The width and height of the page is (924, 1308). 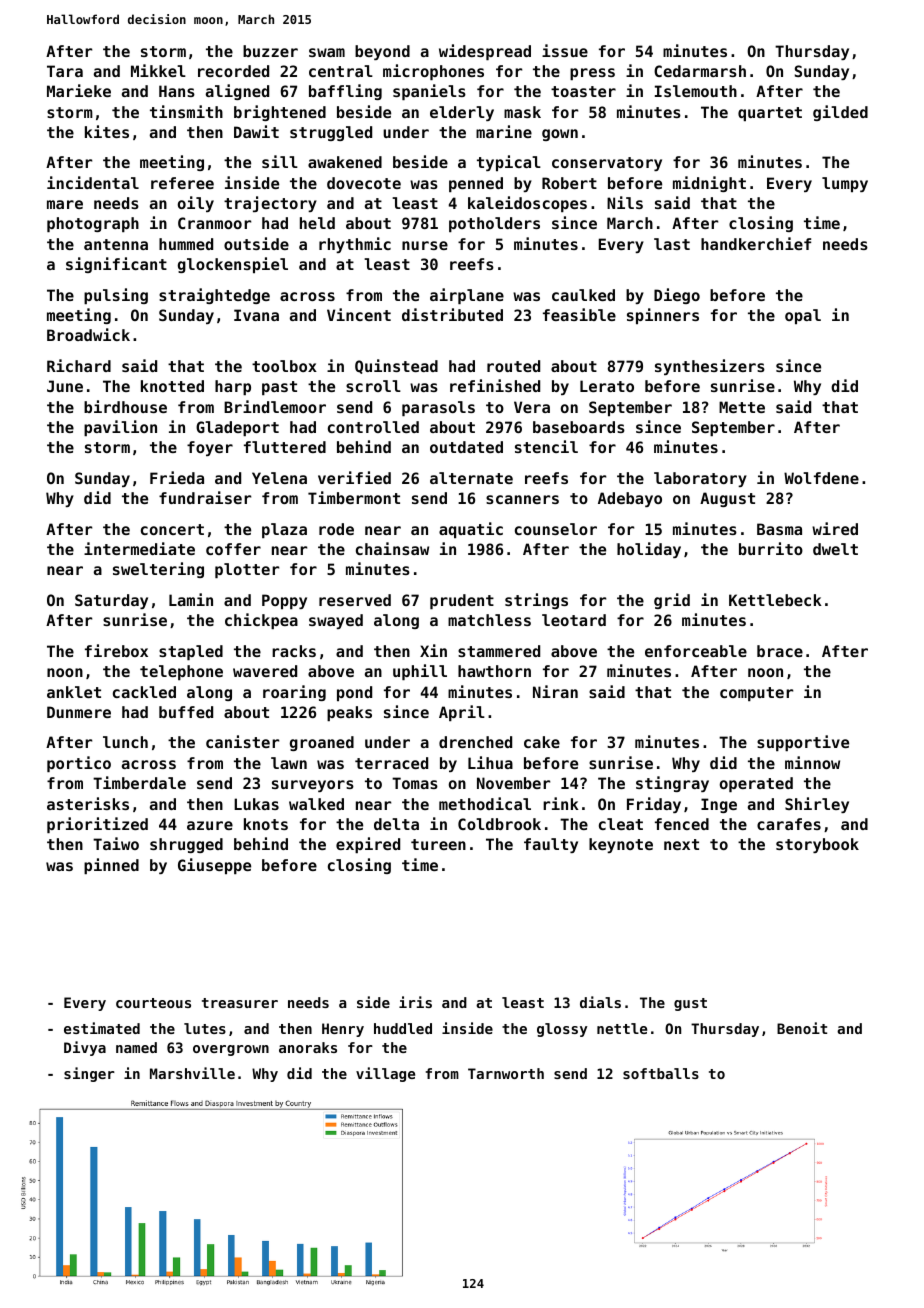 I want to click on intermediate, so click(x=139, y=548).
